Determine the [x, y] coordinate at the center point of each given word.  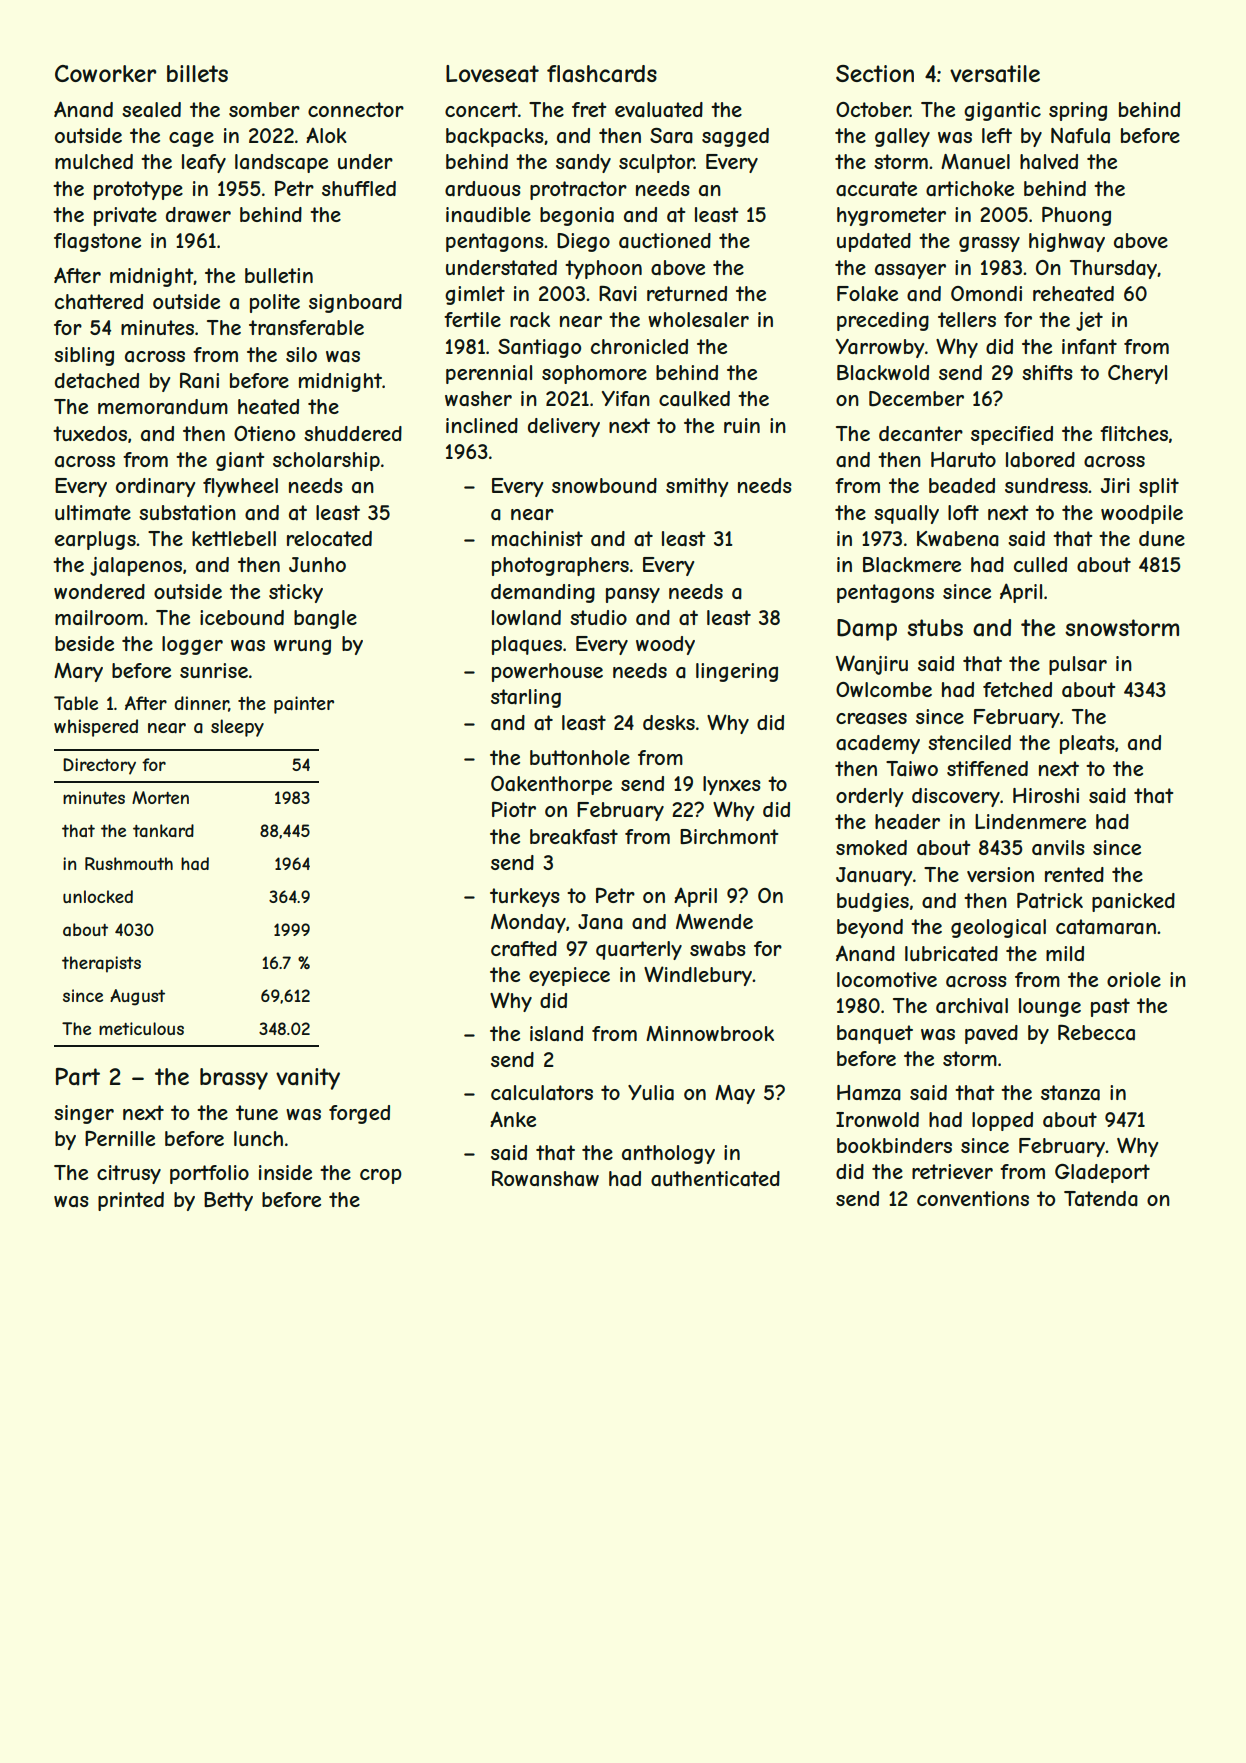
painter [304, 705]
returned [687, 293]
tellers [967, 319]
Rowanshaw [545, 1178]
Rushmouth [129, 863]
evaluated [659, 110]
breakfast [574, 837]
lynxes [732, 785]
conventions [973, 1198]
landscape [281, 163]
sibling [84, 356]
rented [1074, 874]
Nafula [1080, 136]
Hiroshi [1046, 795]
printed [131, 1201]
